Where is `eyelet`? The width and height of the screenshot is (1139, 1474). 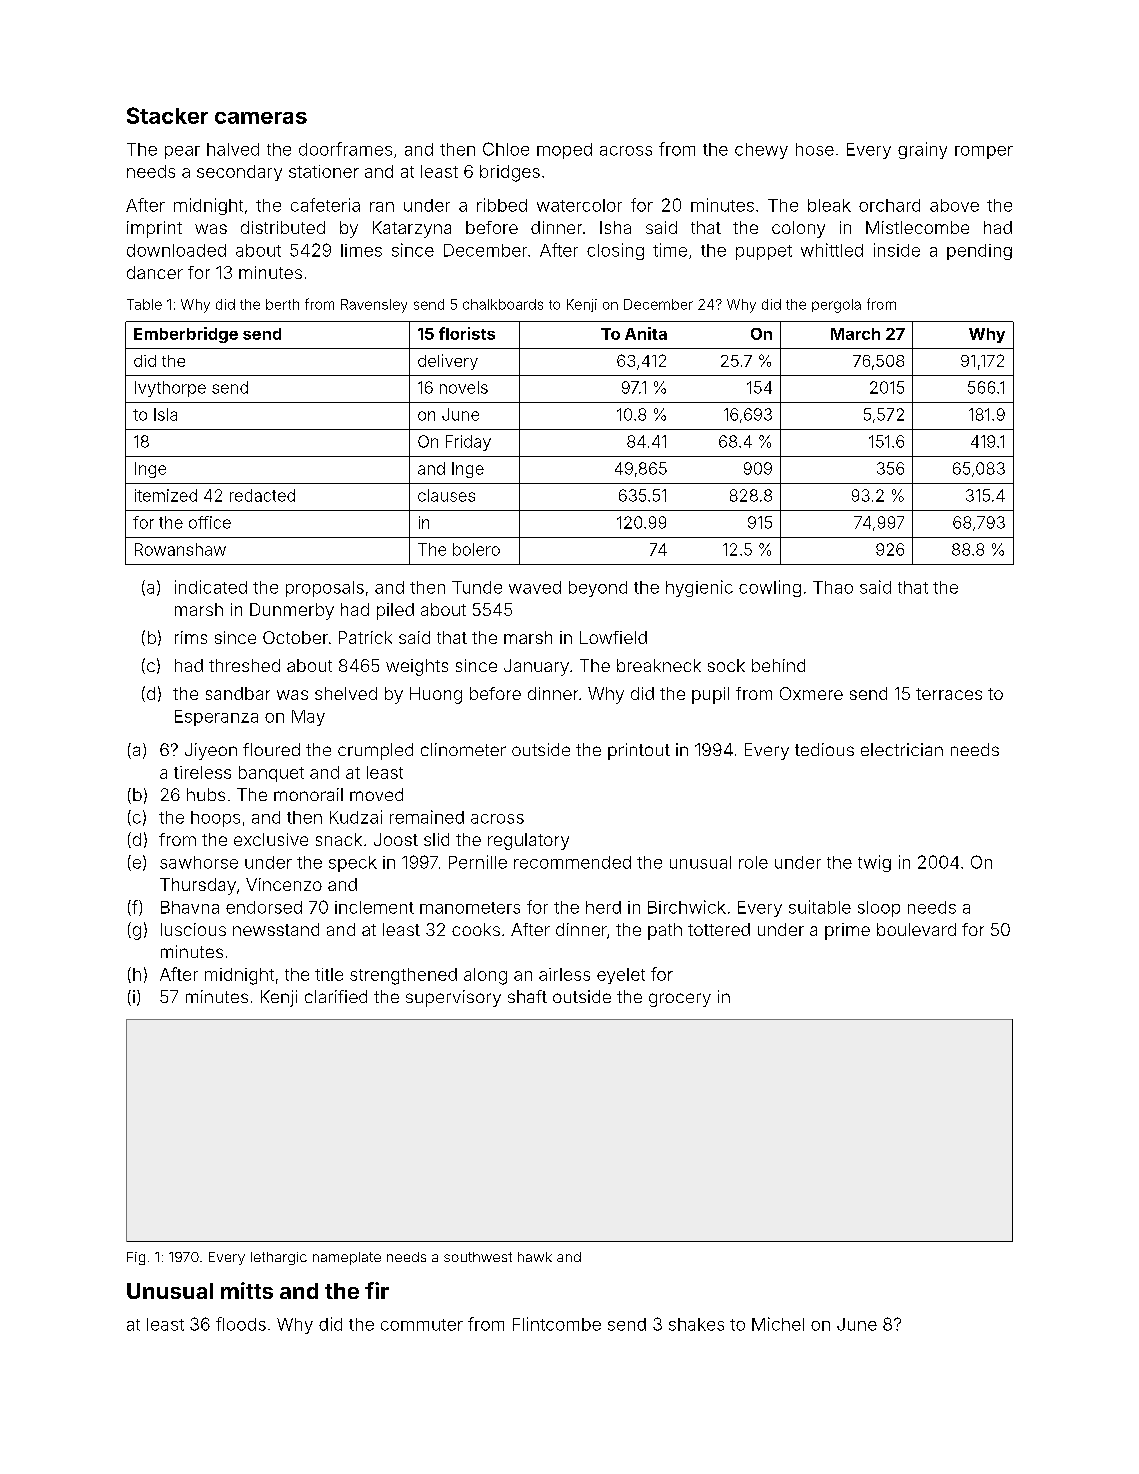 eyelet is located at coordinates (621, 976).
